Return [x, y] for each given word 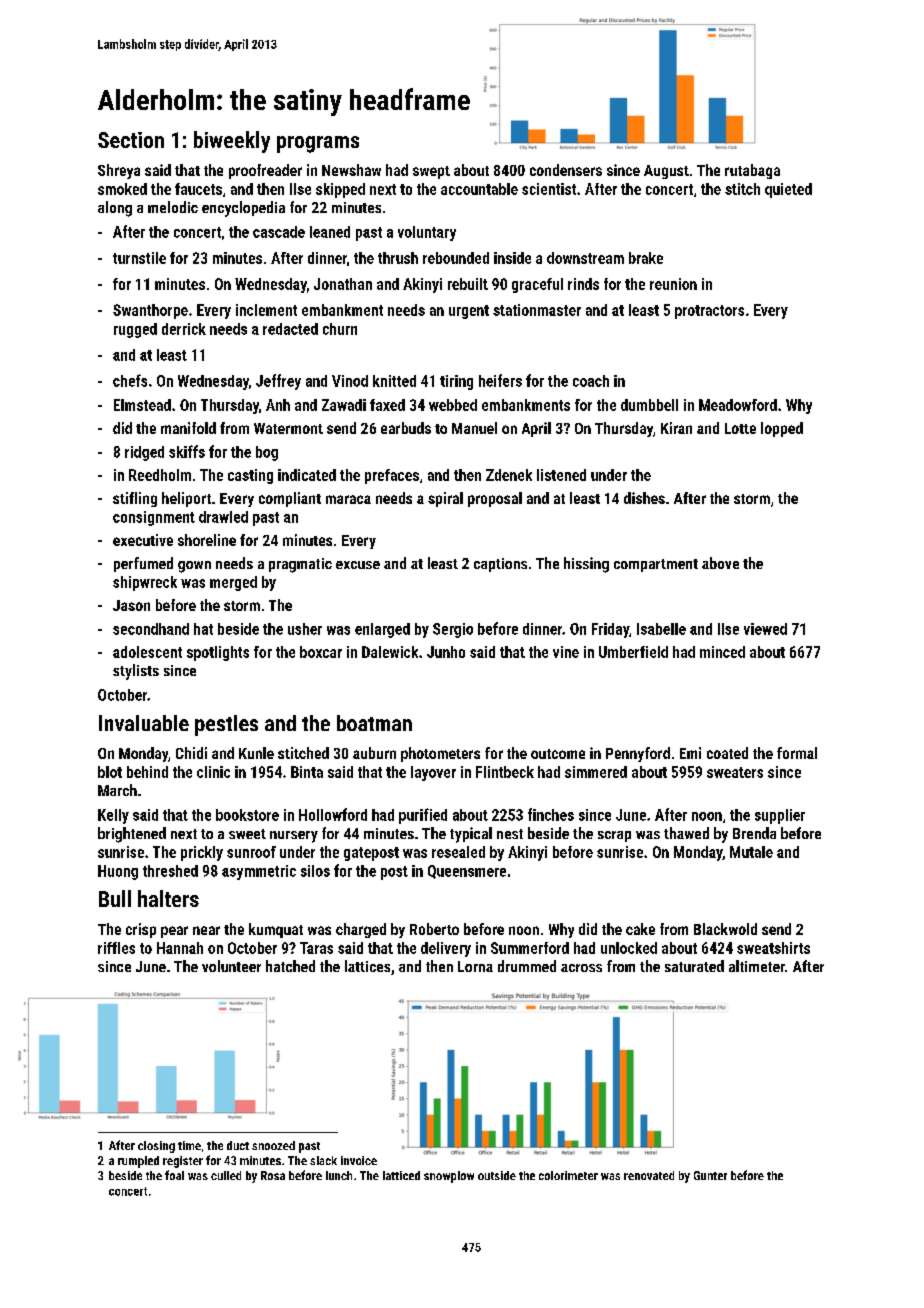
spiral [445, 499]
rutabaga [752, 171]
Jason [131, 605]
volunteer [231, 966]
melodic [173, 207]
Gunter [710, 1175]
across [581, 968]
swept [431, 172]
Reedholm [160, 475]
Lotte [740, 428]
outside [497, 1175]
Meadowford [738, 405]
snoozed [273, 1145]
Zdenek [509, 475]
